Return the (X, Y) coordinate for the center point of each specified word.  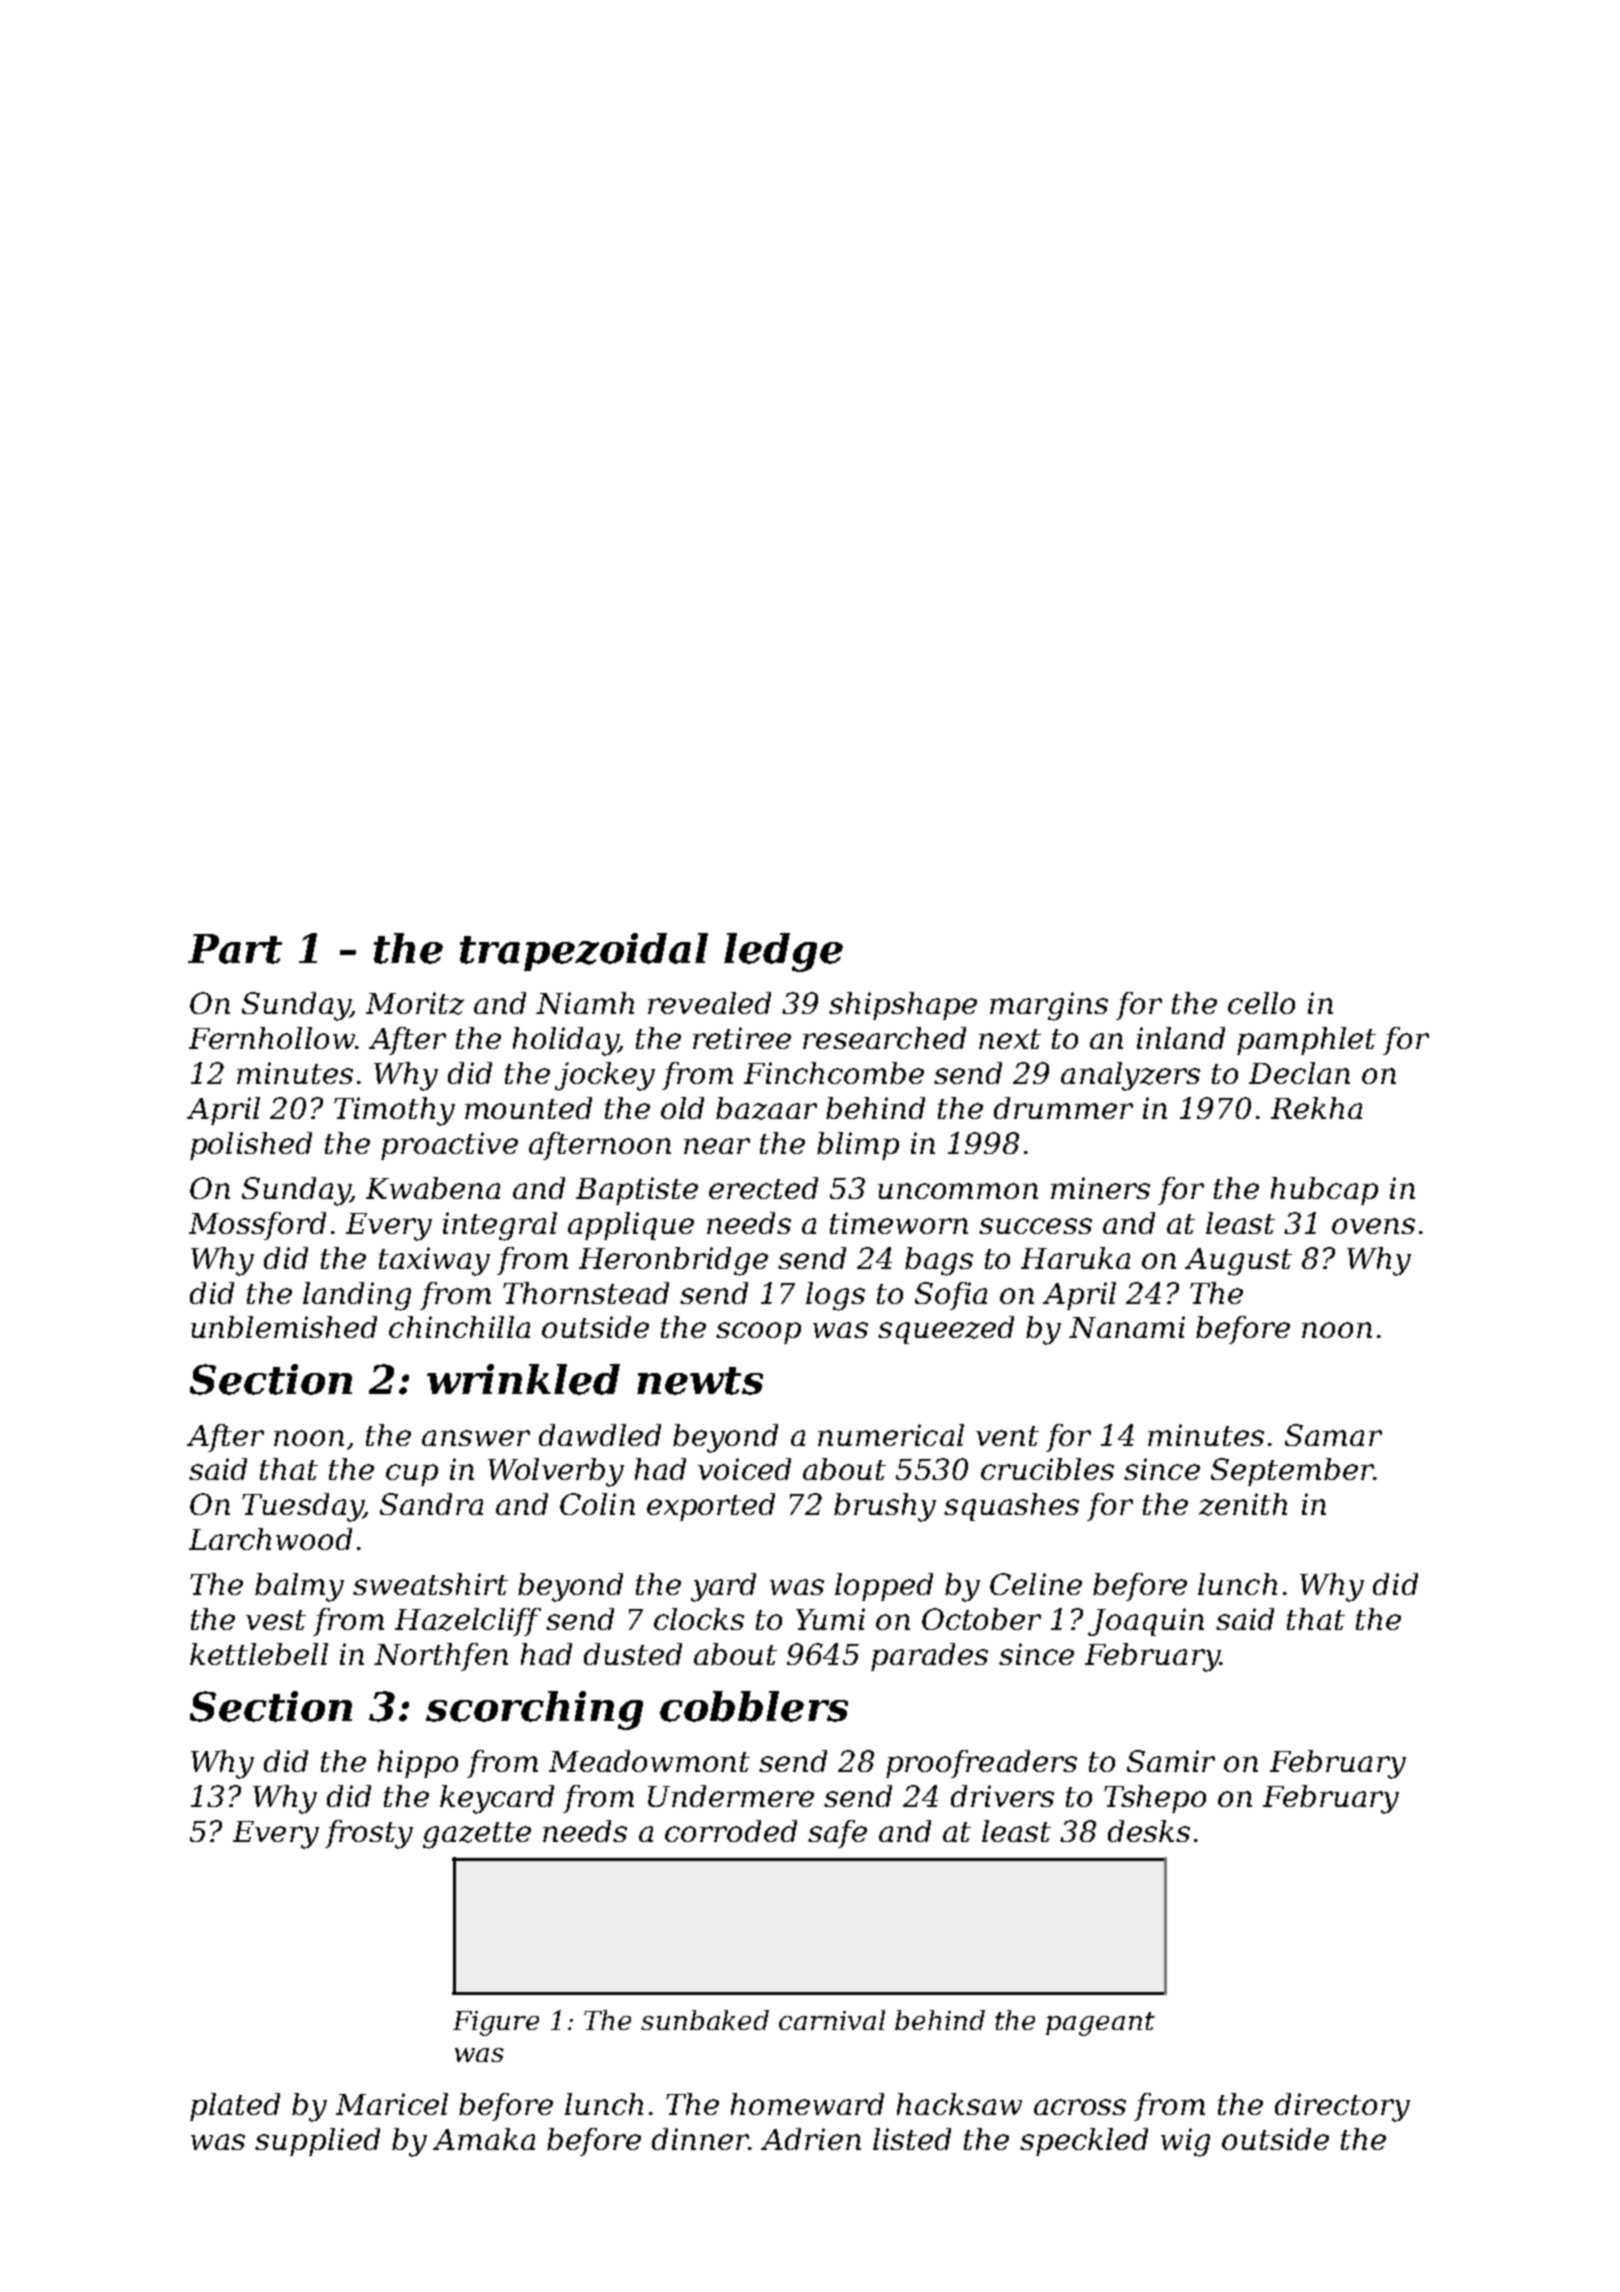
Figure (496, 2023)
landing (357, 1296)
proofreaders (981, 1764)
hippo (418, 1764)
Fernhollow (272, 1038)
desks (1149, 1831)
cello (1261, 1003)
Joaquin (1146, 1622)
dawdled (600, 1435)
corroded (731, 1831)
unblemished (284, 1327)
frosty (369, 1834)
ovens (1373, 1226)
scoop (758, 1333)
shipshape (903, 1006)
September (1292, 1472)
